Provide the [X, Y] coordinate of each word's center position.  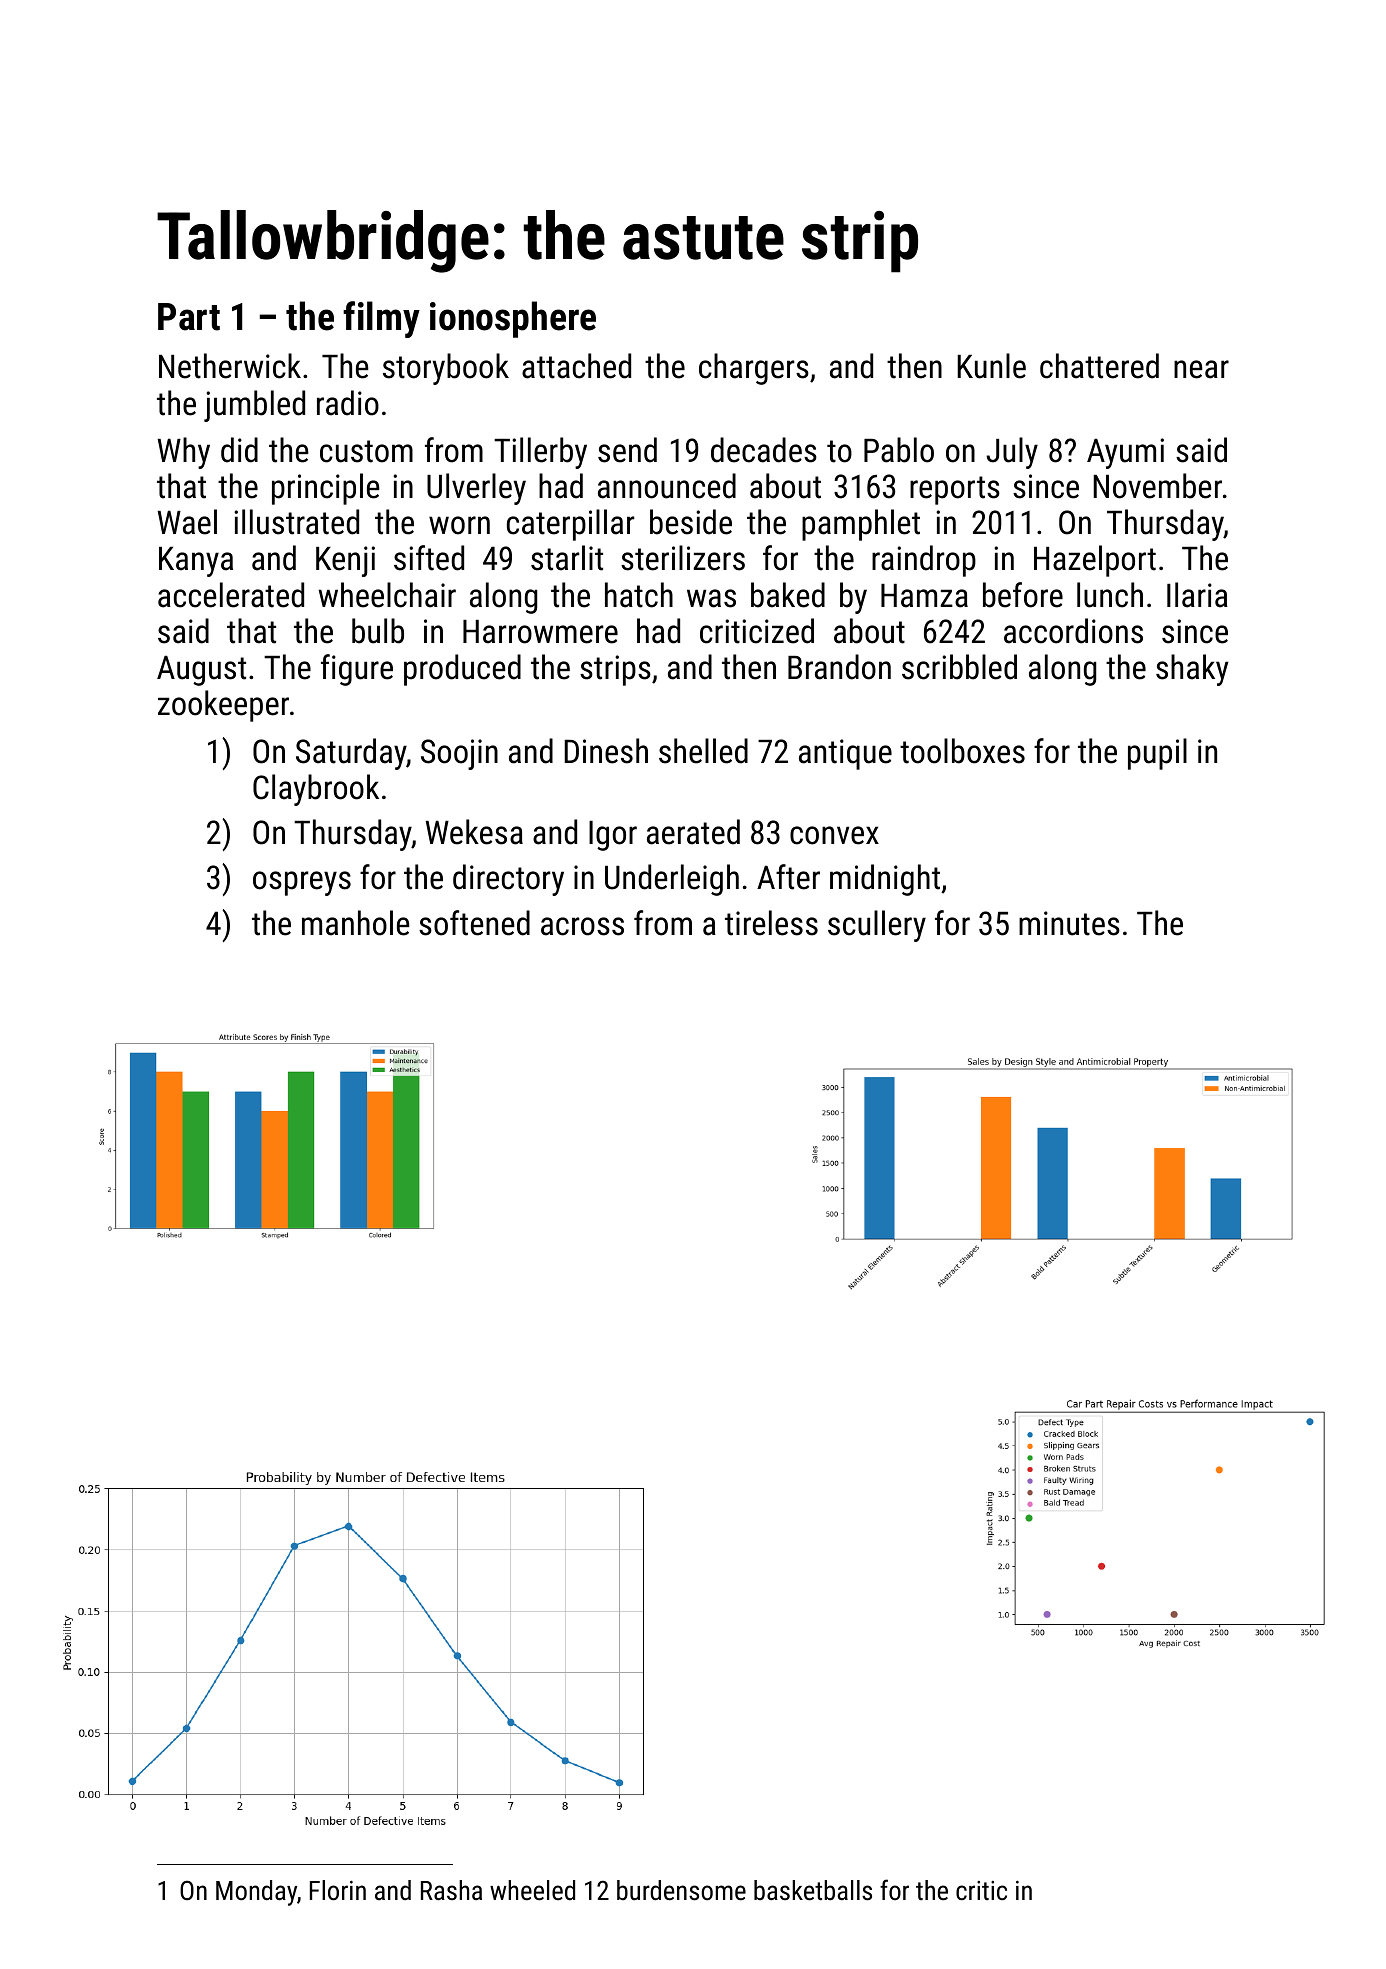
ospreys [302, 883]
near [1201, 369]
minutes [1069, 923]
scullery [877, 926]
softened [474, 923]
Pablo [899, 450]
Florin [338, 1890]
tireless [771, 923]
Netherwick [230, 366]
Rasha [451, 1890]
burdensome [681, 1890]
